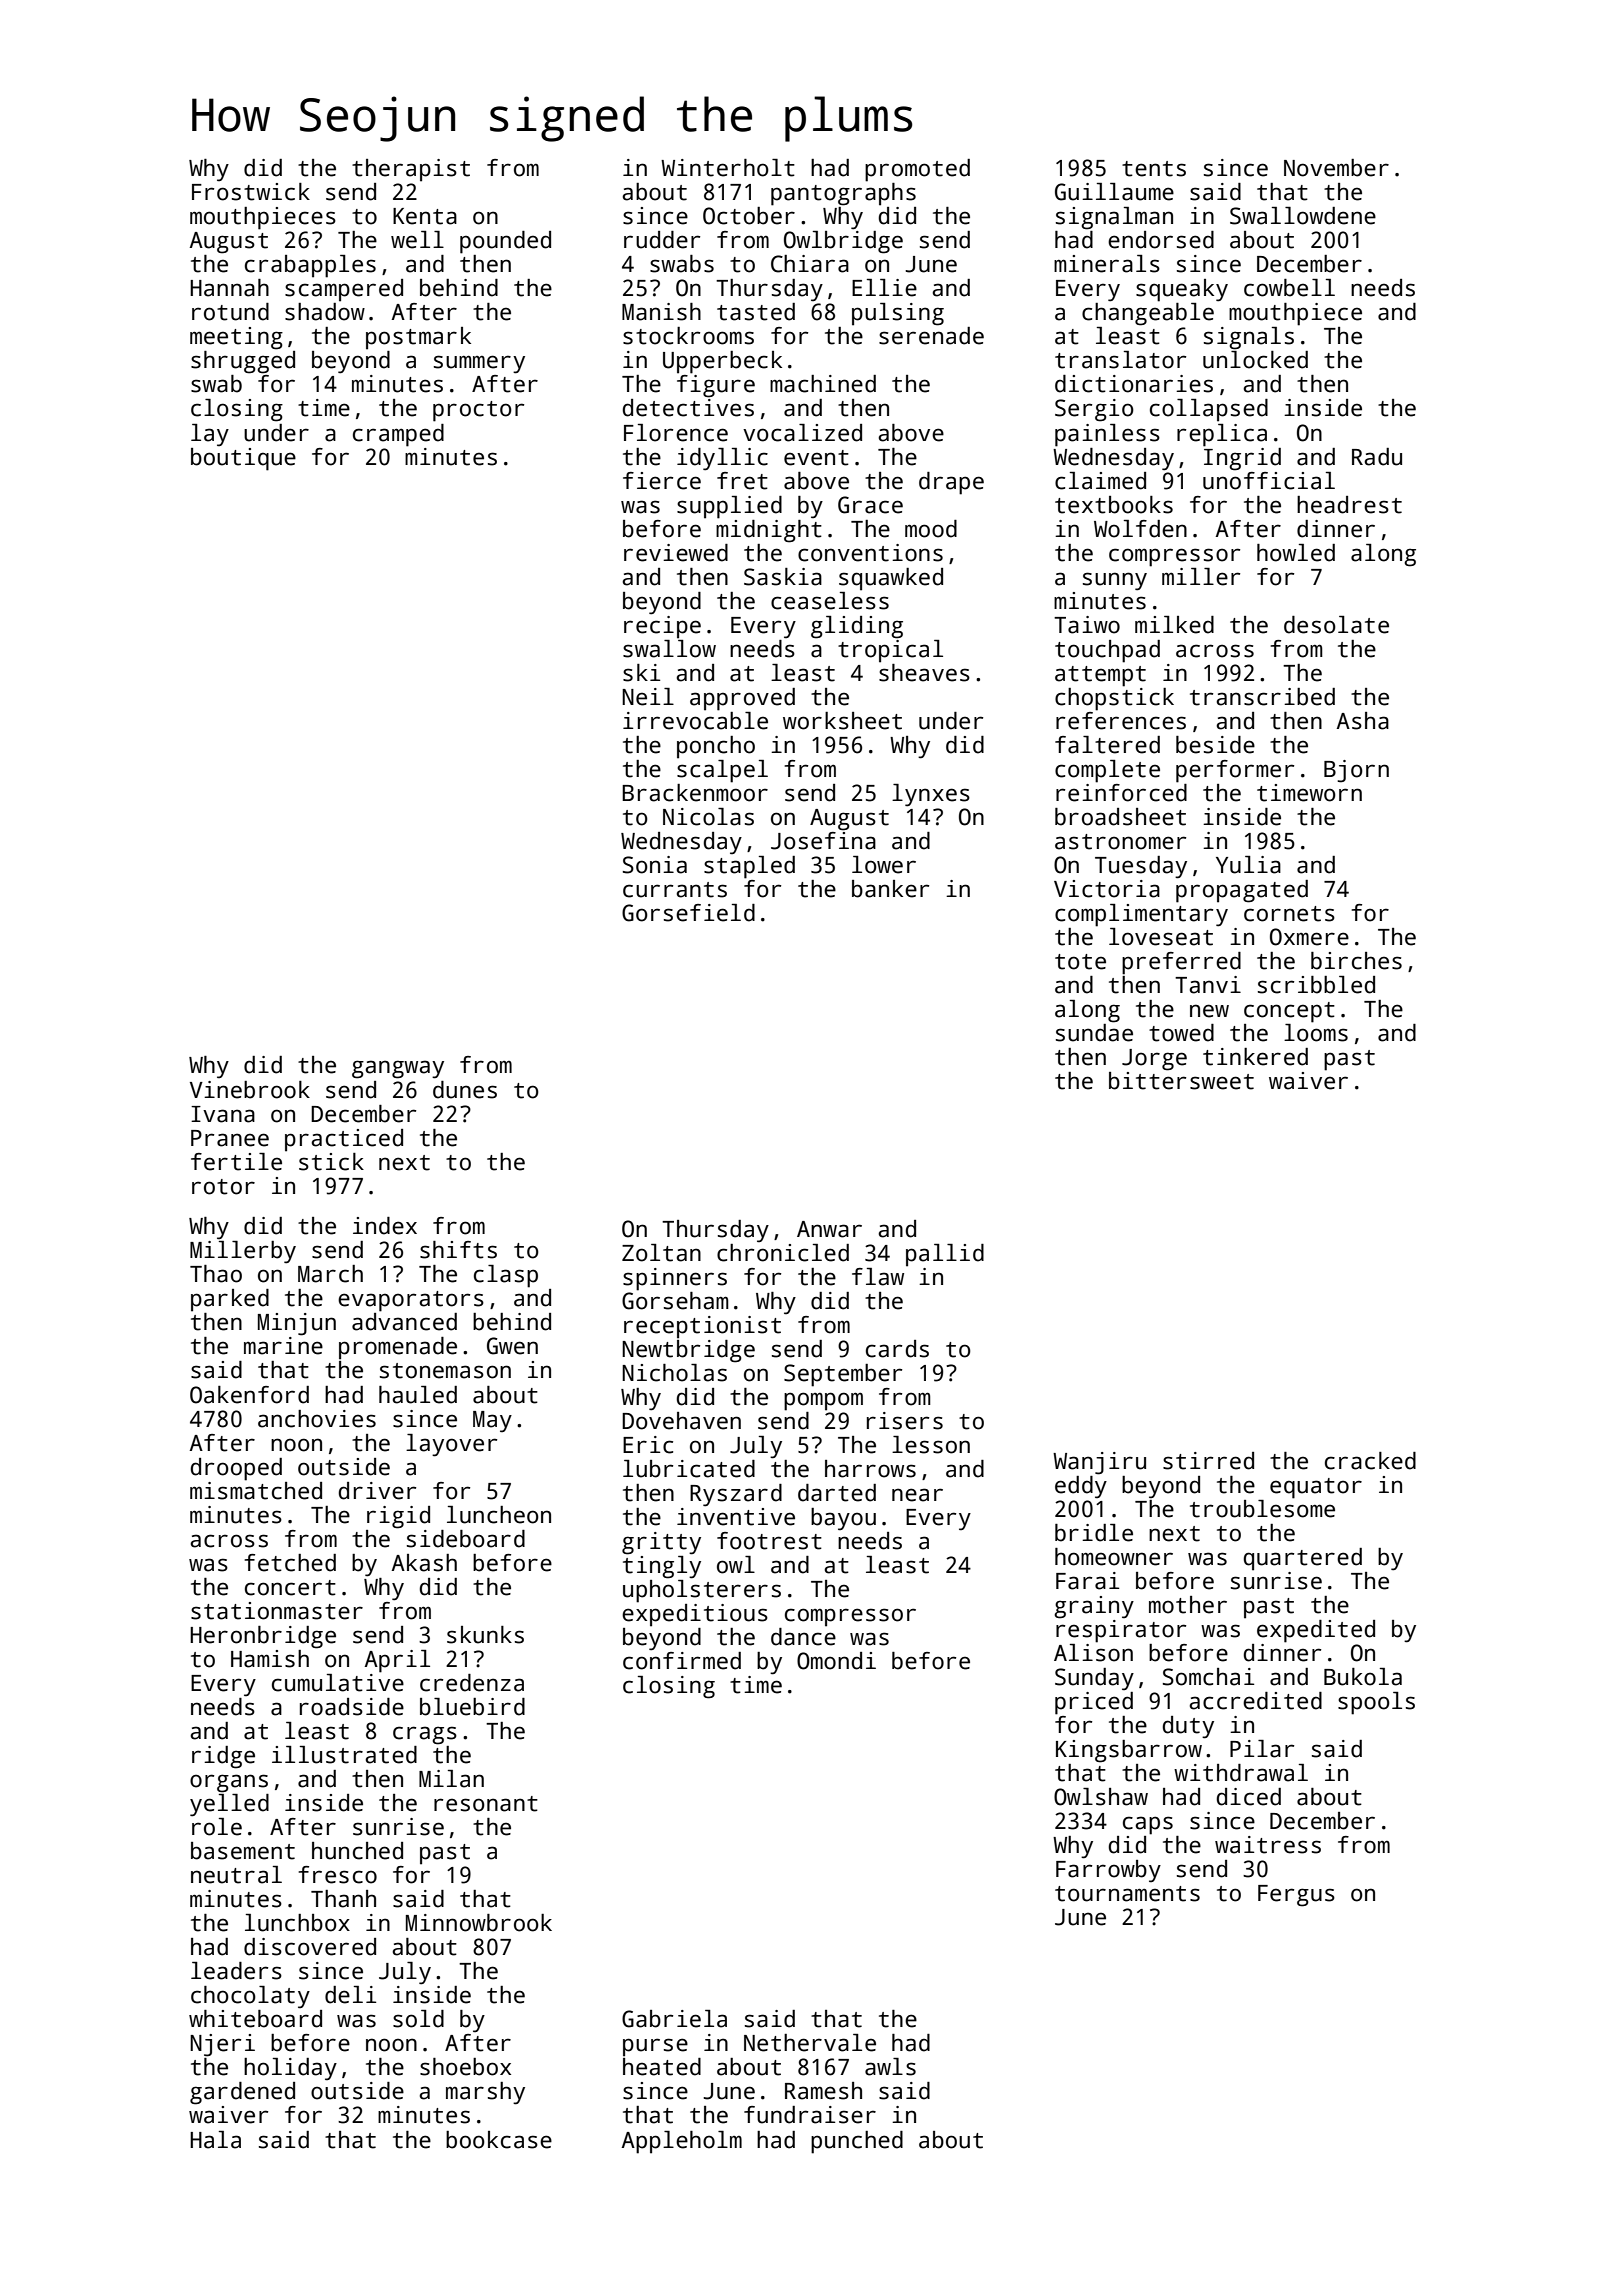 The height and width of the image is (2292, 1620). I want to click on looms, so click(1316, 1033).
